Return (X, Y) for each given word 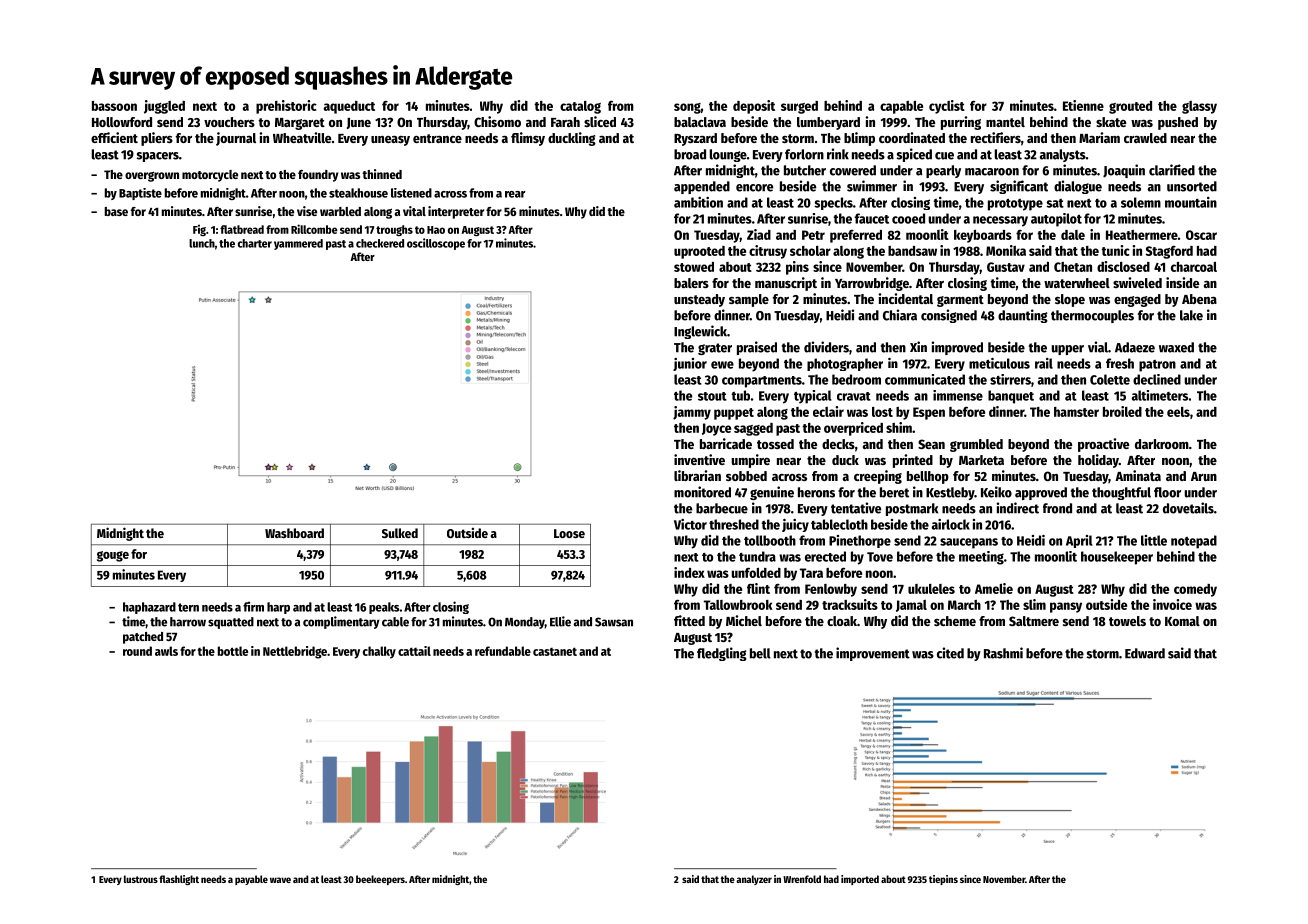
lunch (202, 243)
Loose (569, 533)
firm (253, 606)
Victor (690, 524)
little (1154, 540)
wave (280, 880)
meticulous (999, 363)
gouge (113, 556)
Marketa (981, 460)
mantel (1005, 122)
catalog (580, 107)
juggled (164, 107)
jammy (692, 413)
